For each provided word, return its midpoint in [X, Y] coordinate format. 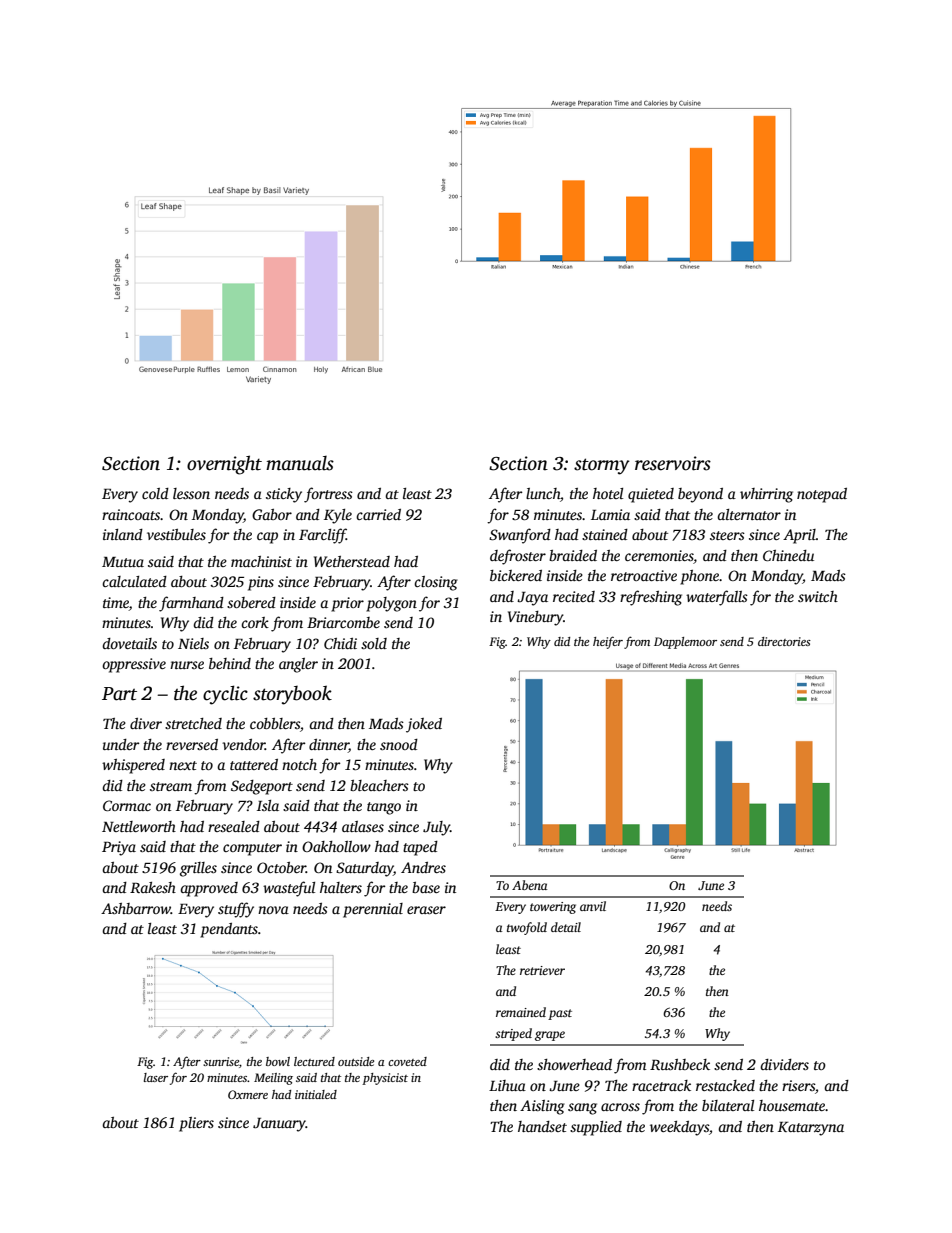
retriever [542, 970]
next [183, 765]
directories [784, 641]
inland [123, 534]
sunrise [221, 1061]
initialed [316, 1094]
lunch [543, 493]
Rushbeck [680, 1064]
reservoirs [673, 463]
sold [374, 643]
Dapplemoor [685, 643]
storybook [292, 695]
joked [424, 725]
